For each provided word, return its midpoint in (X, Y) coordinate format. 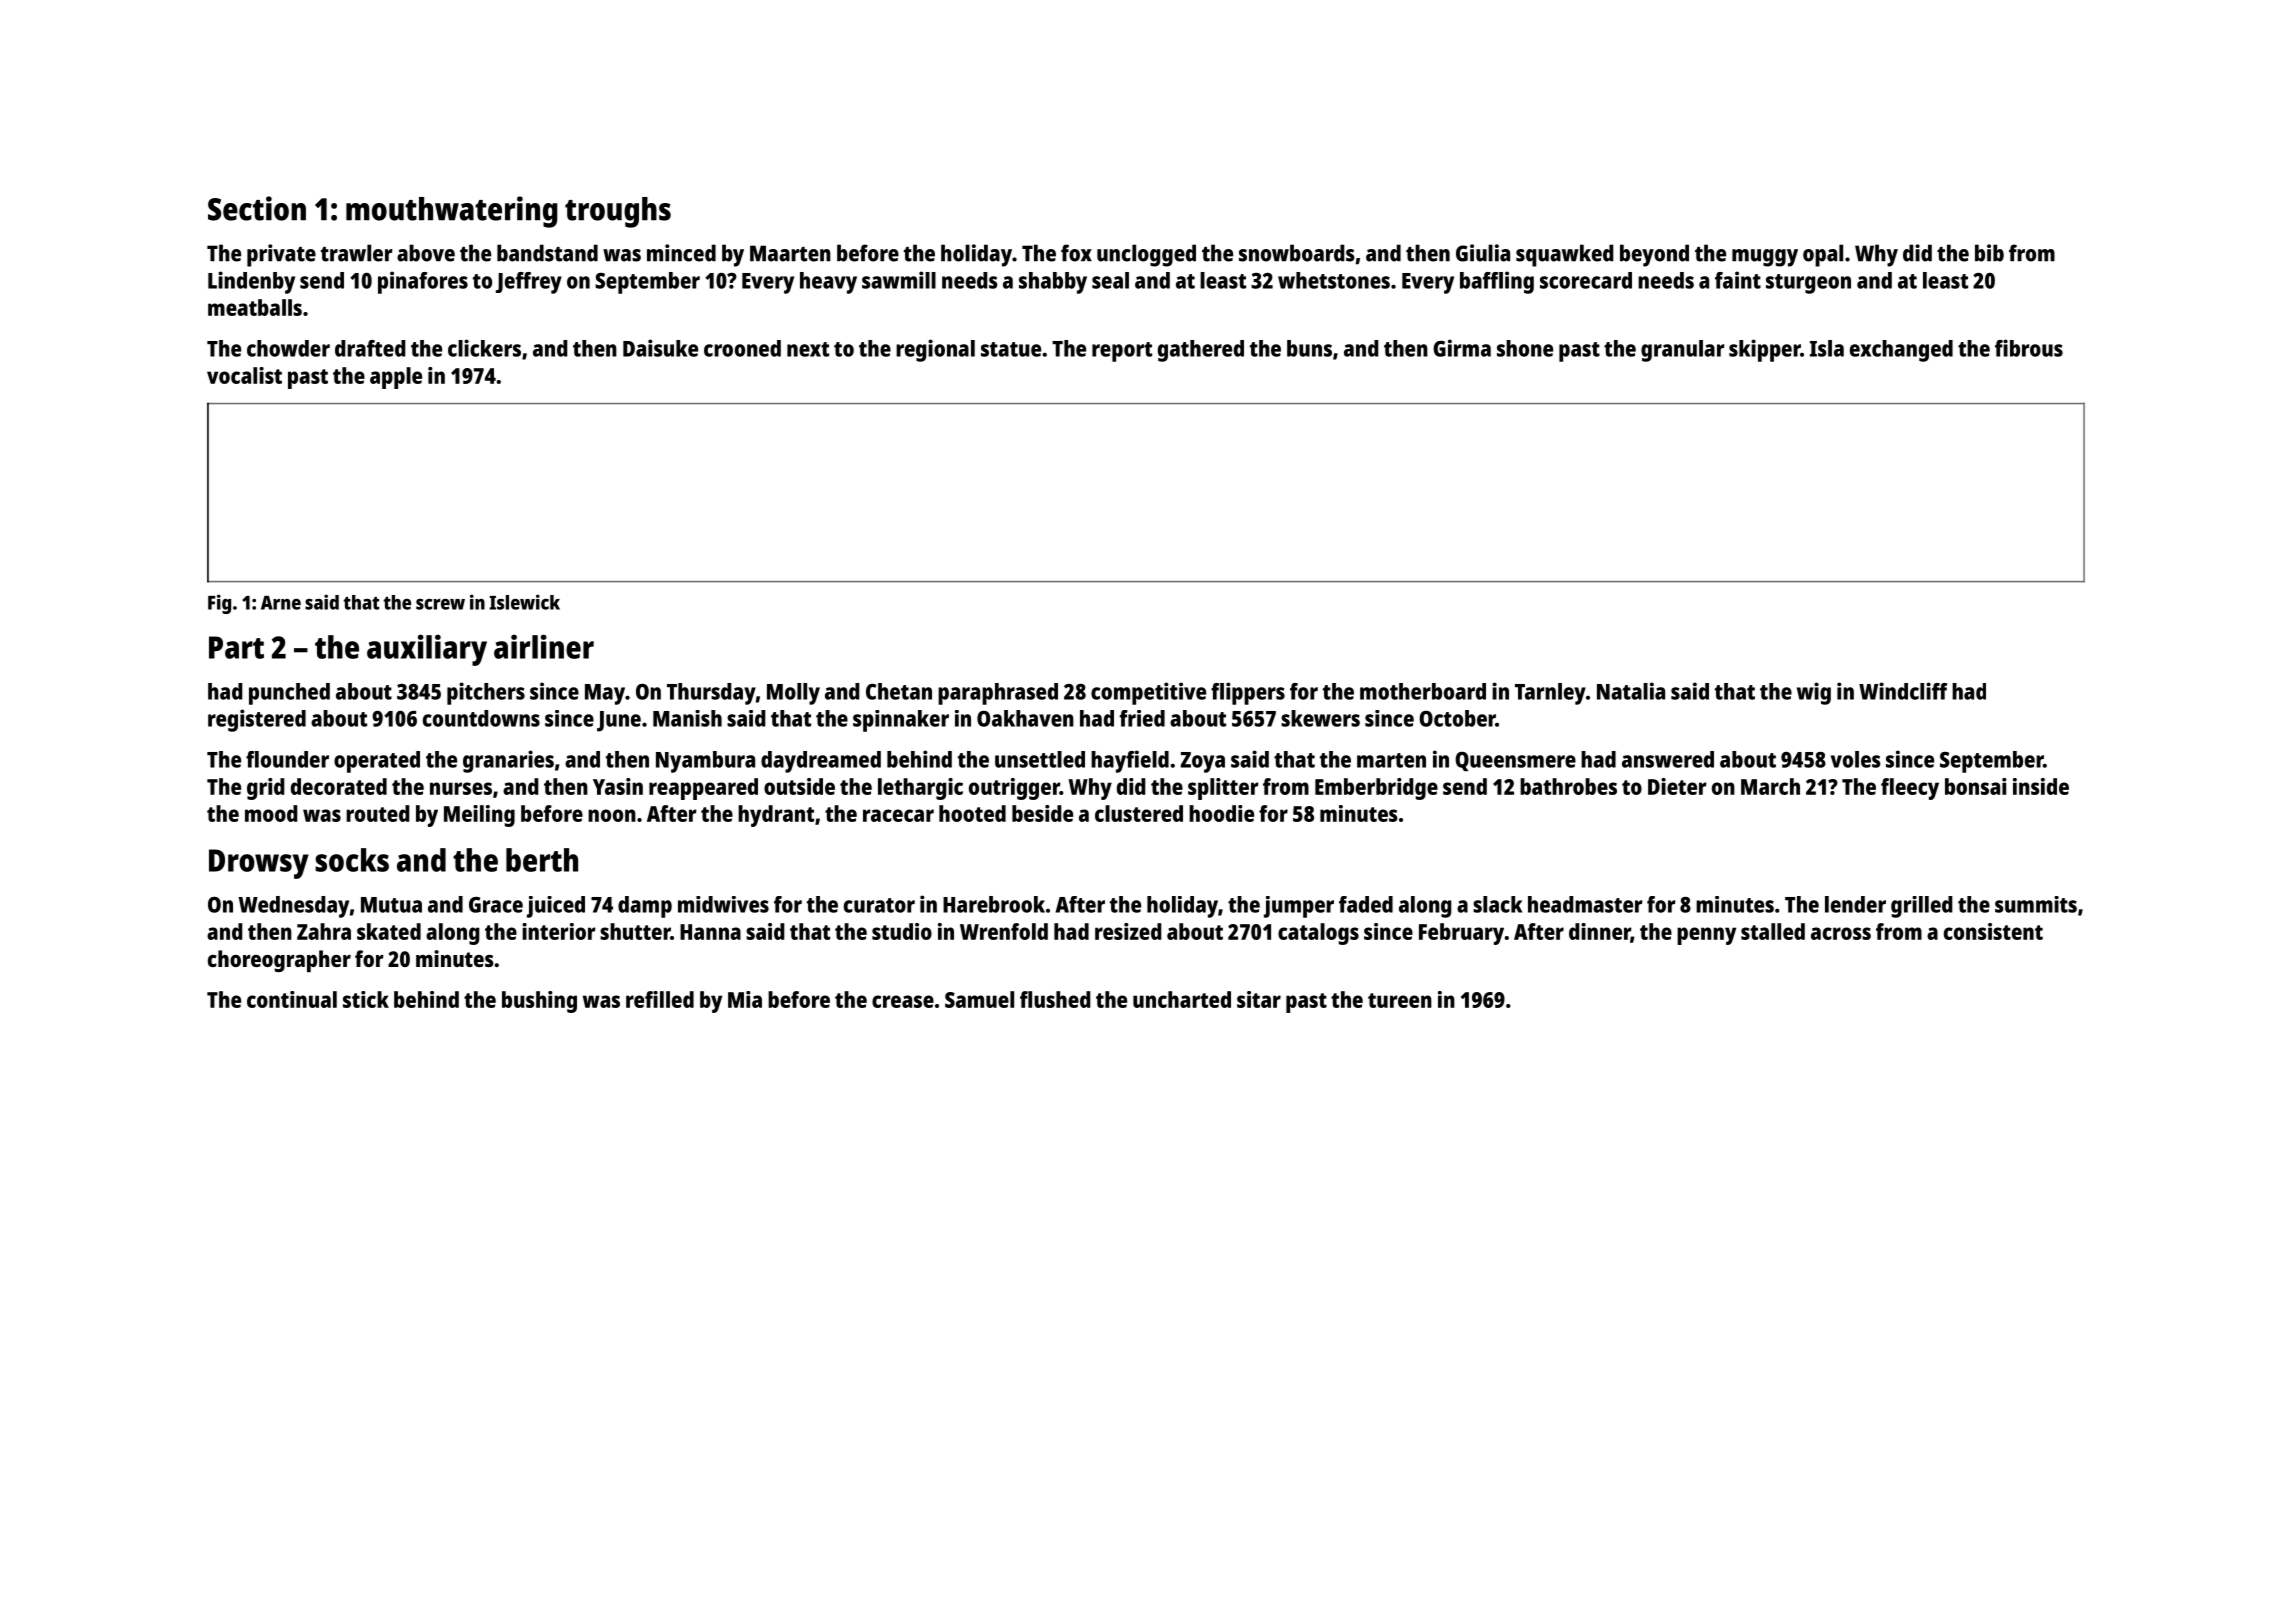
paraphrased (998, 694)
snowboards (1297, 253)
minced (681, 253)
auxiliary (427, 650)
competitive (1148, 693)
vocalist (244, 375)
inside (2041, 786)
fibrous (2029, 348)
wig (1814, 693)
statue (1011, 349)
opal (1823, 255)
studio (902, 931)
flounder (287, 759)
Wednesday (293, 907)
